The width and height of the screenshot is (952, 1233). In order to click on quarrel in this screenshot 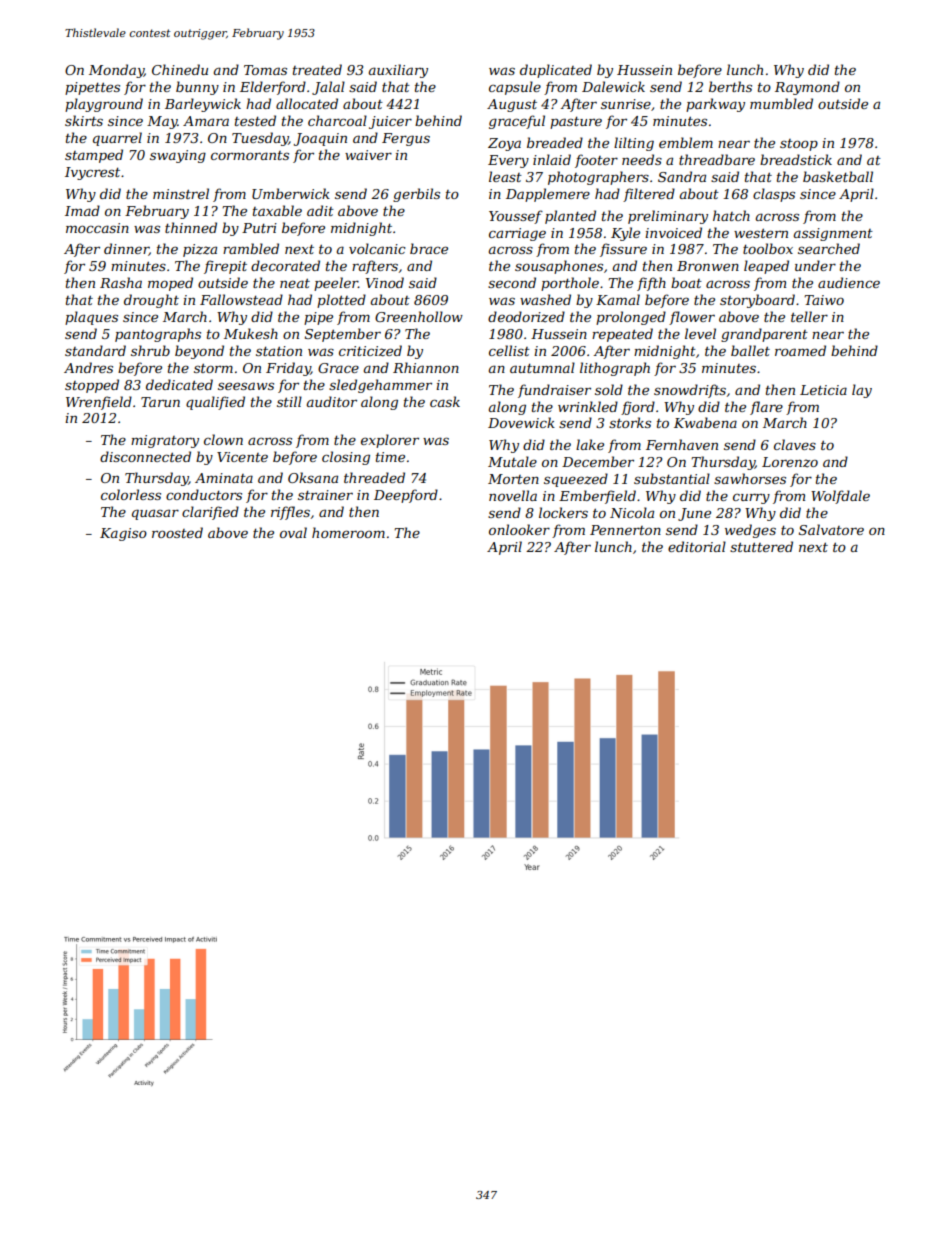, I will do `click(117, 139)`.
